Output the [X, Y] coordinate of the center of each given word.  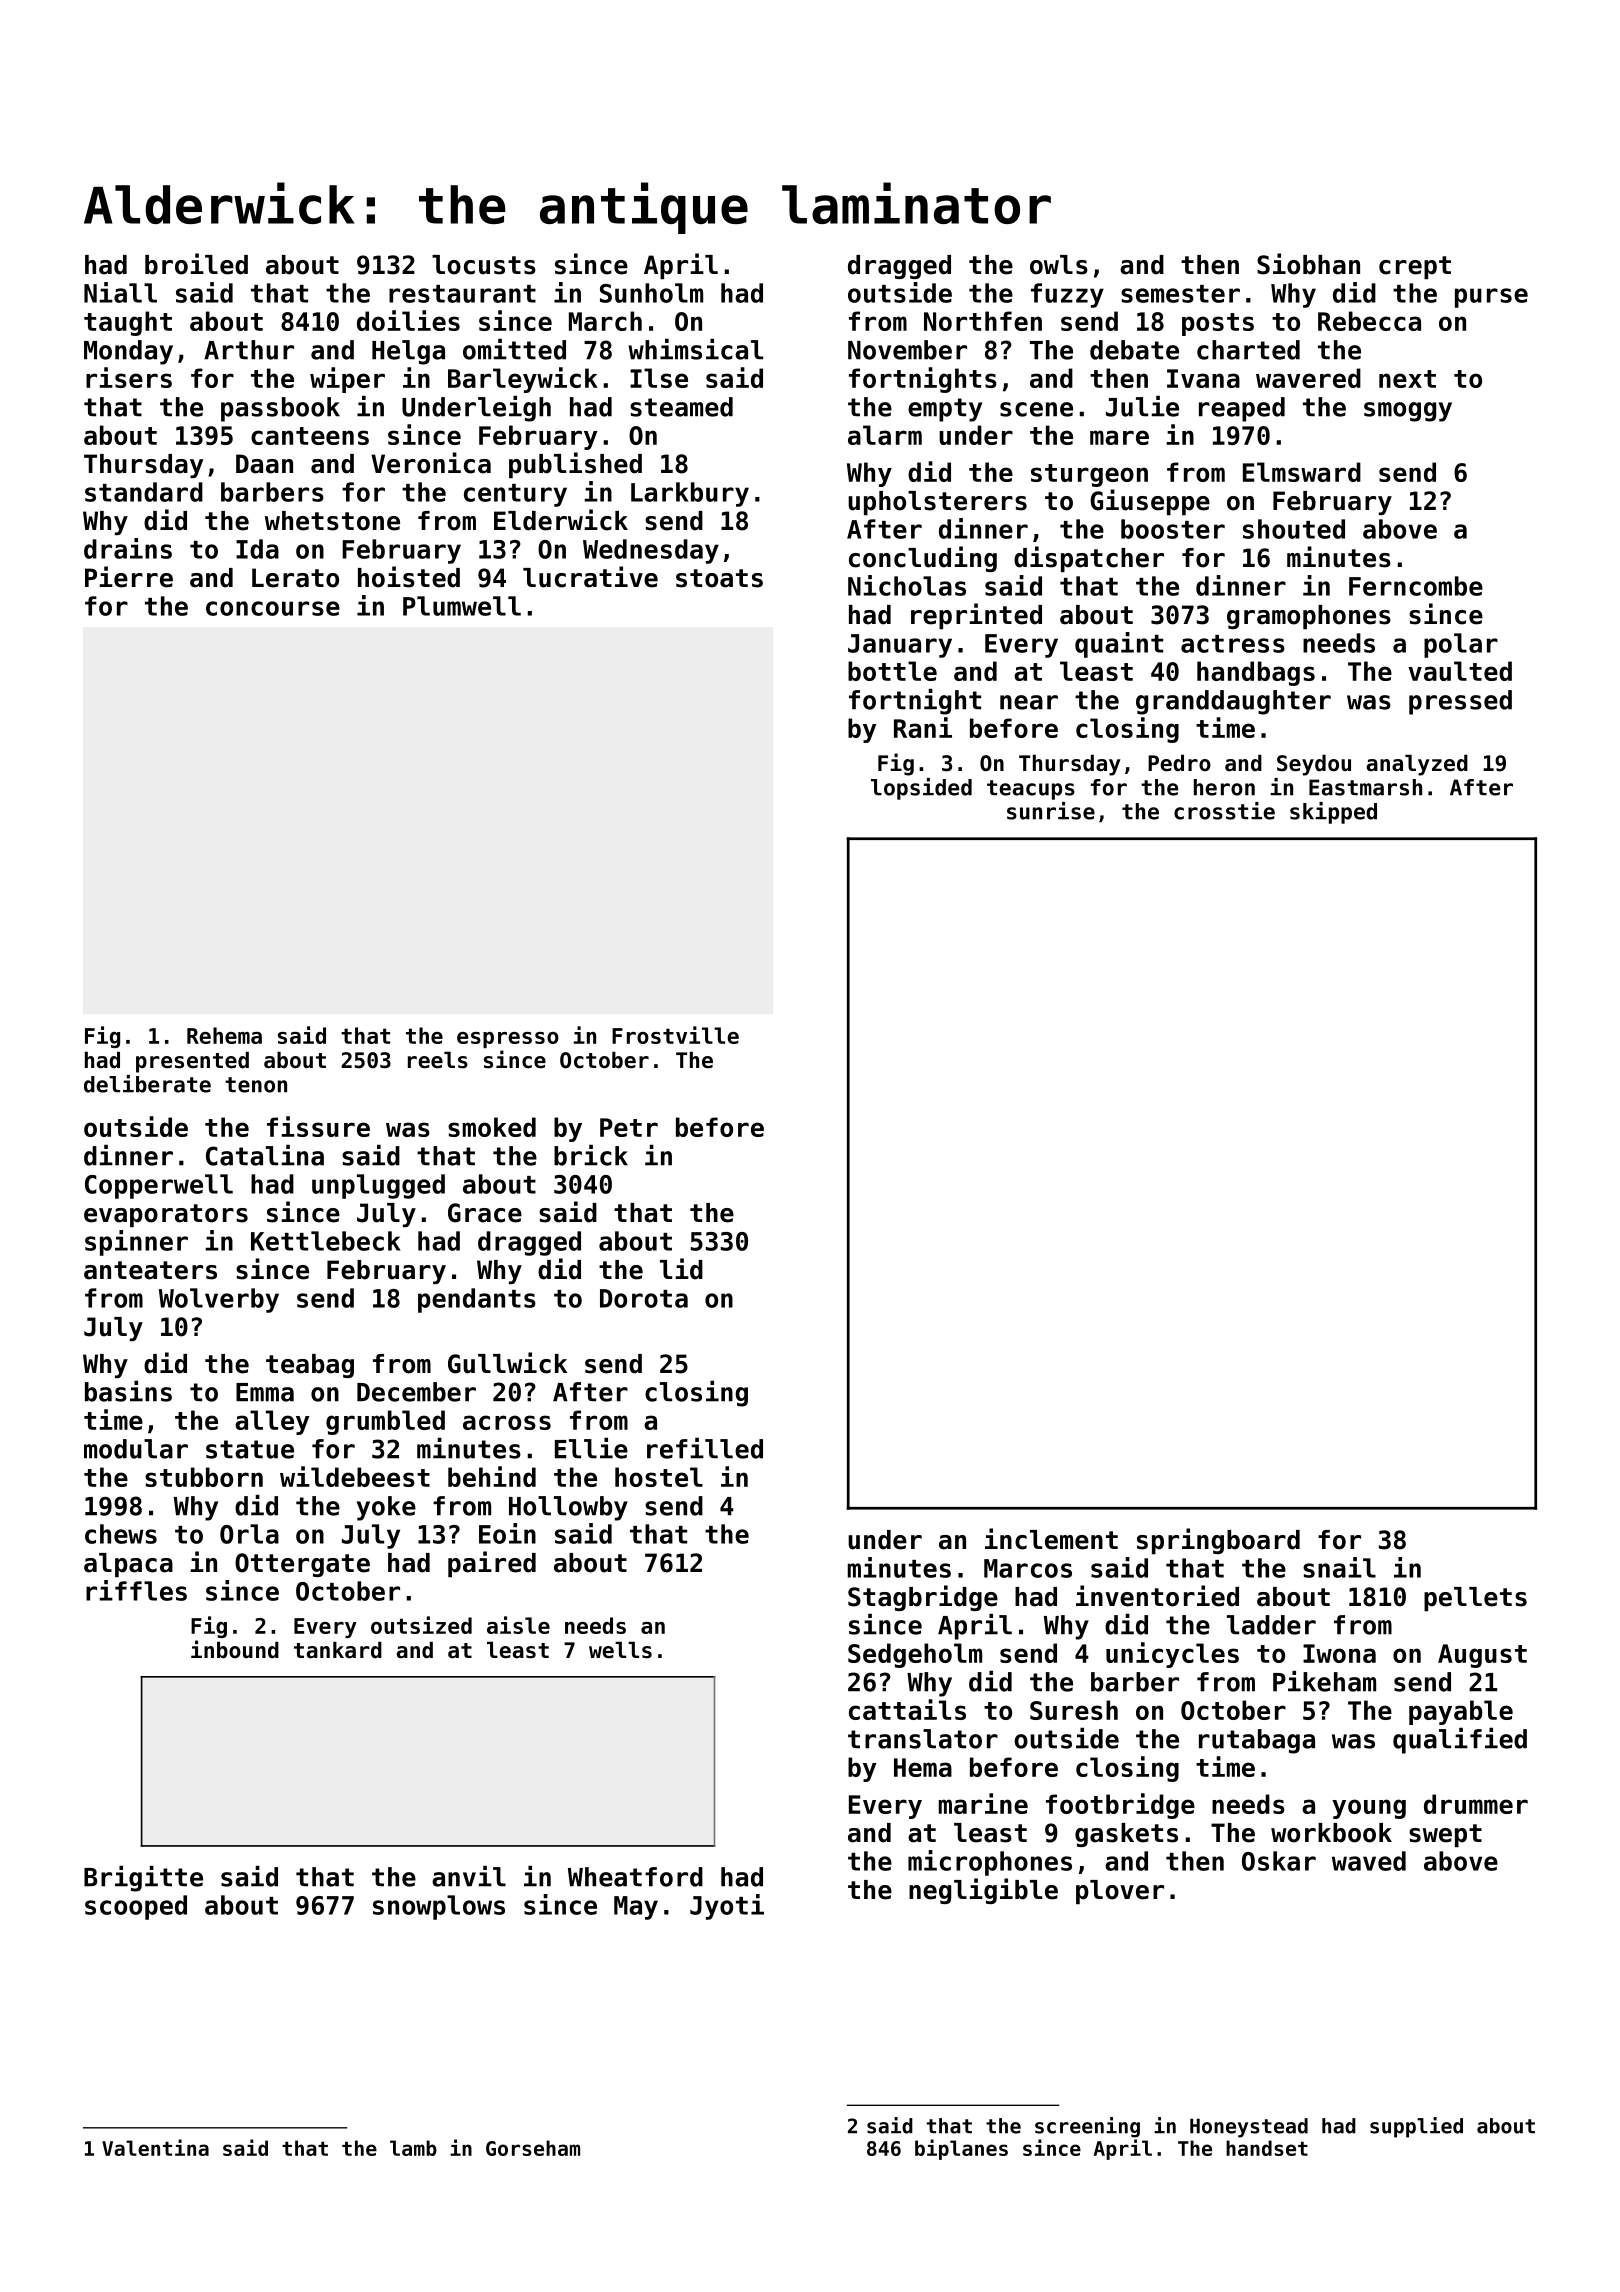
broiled [196, 264]
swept [1445, 1835]
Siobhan [1308, 264]
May [636, 1908]
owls [1059, 265]
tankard [338, 1650]
